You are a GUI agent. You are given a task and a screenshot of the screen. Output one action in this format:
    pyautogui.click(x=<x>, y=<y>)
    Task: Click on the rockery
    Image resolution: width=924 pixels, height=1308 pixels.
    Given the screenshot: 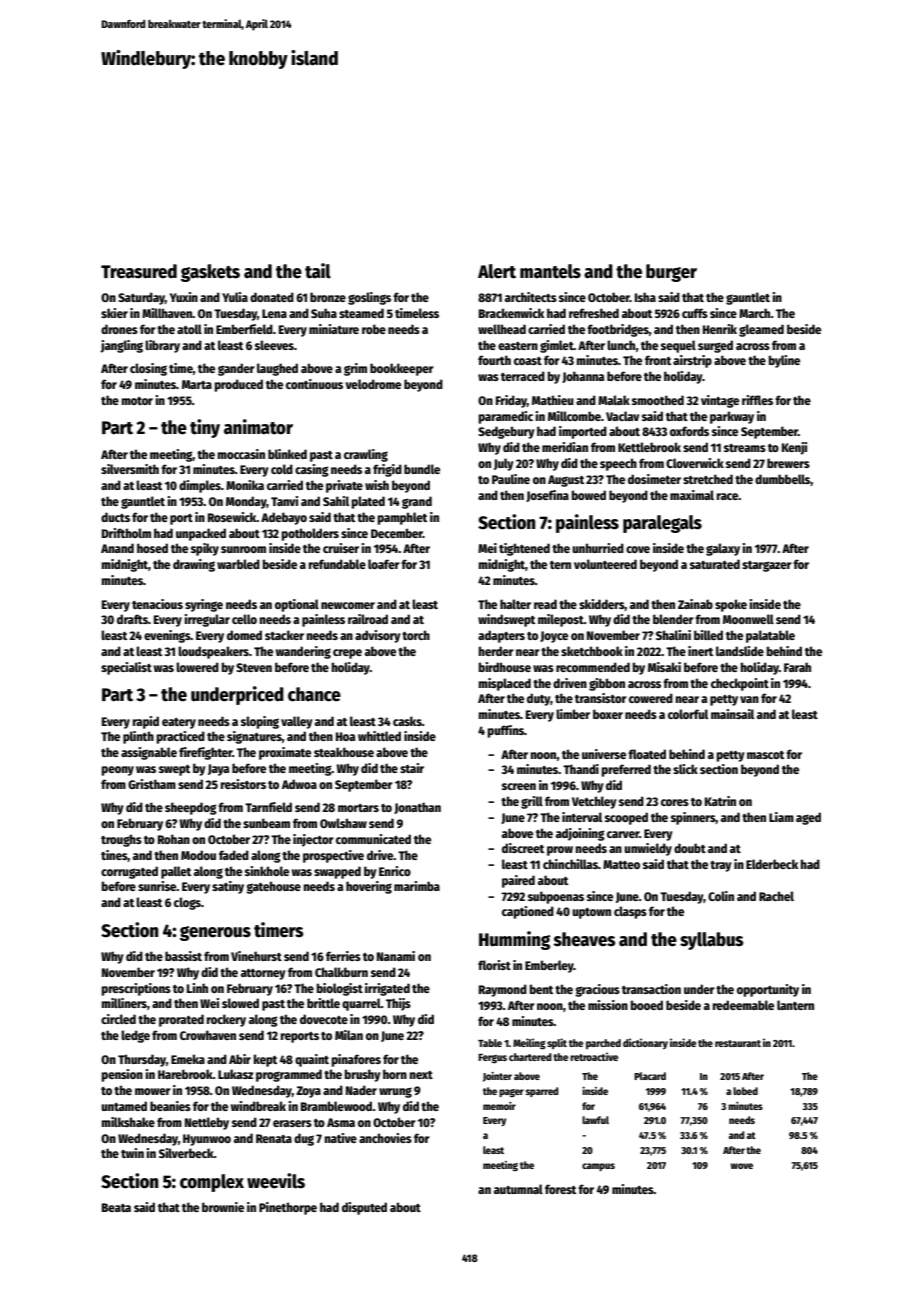 What is the action you would take?
    pyautogui.click(x=226, y=1020)
